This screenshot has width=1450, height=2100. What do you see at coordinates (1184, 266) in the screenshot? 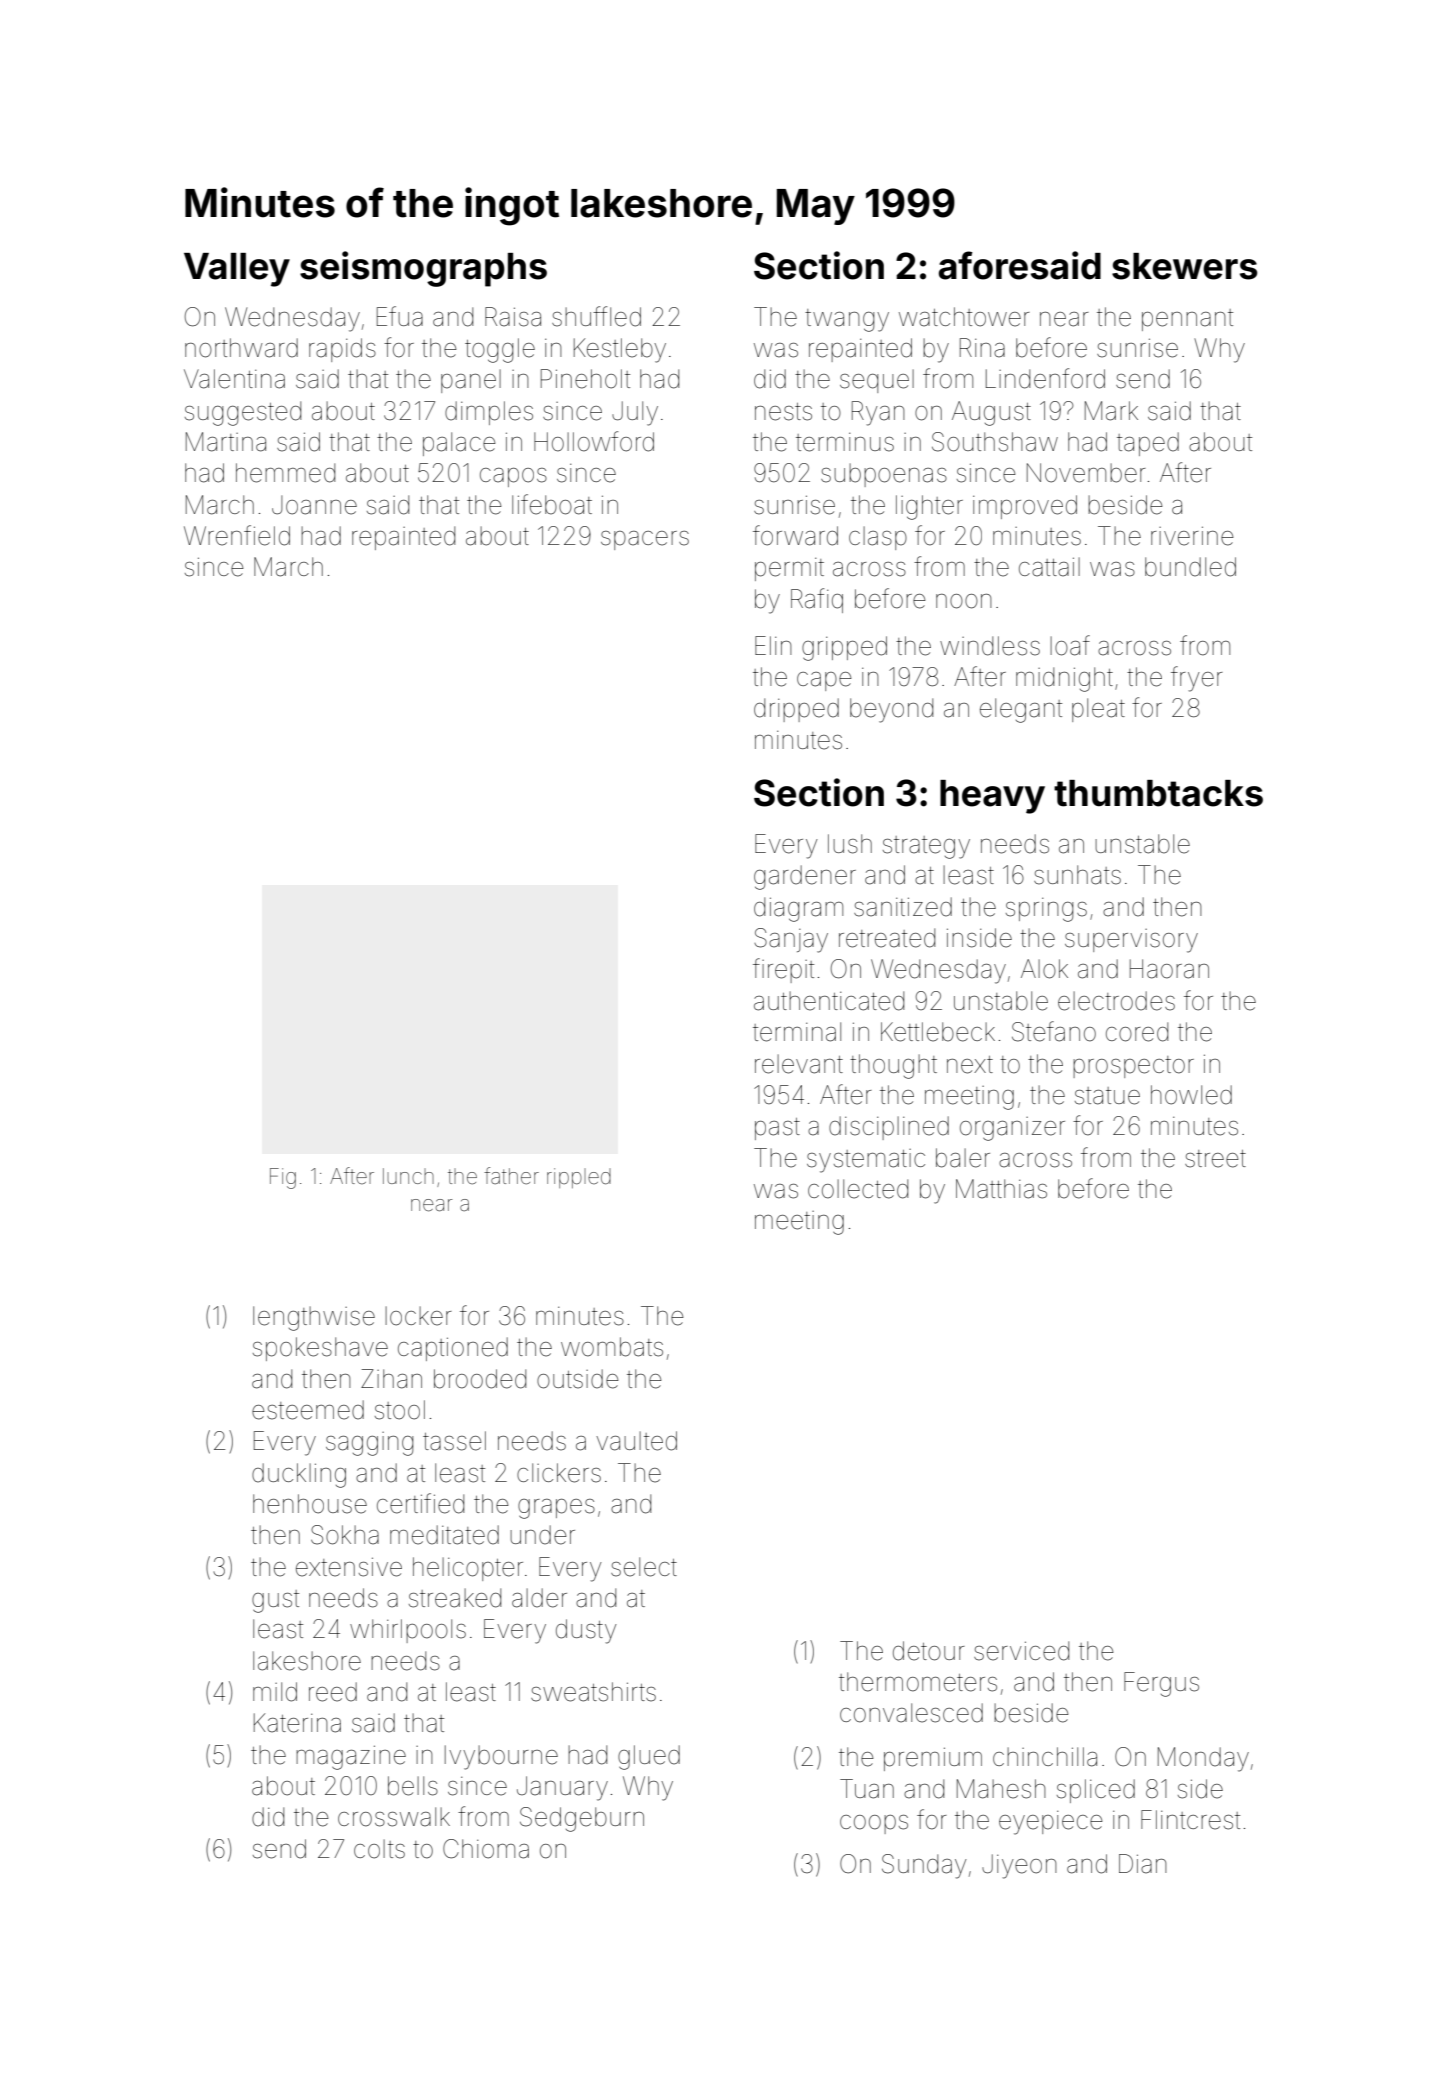
I see `skewers` at bounding box center [1184, 266].
